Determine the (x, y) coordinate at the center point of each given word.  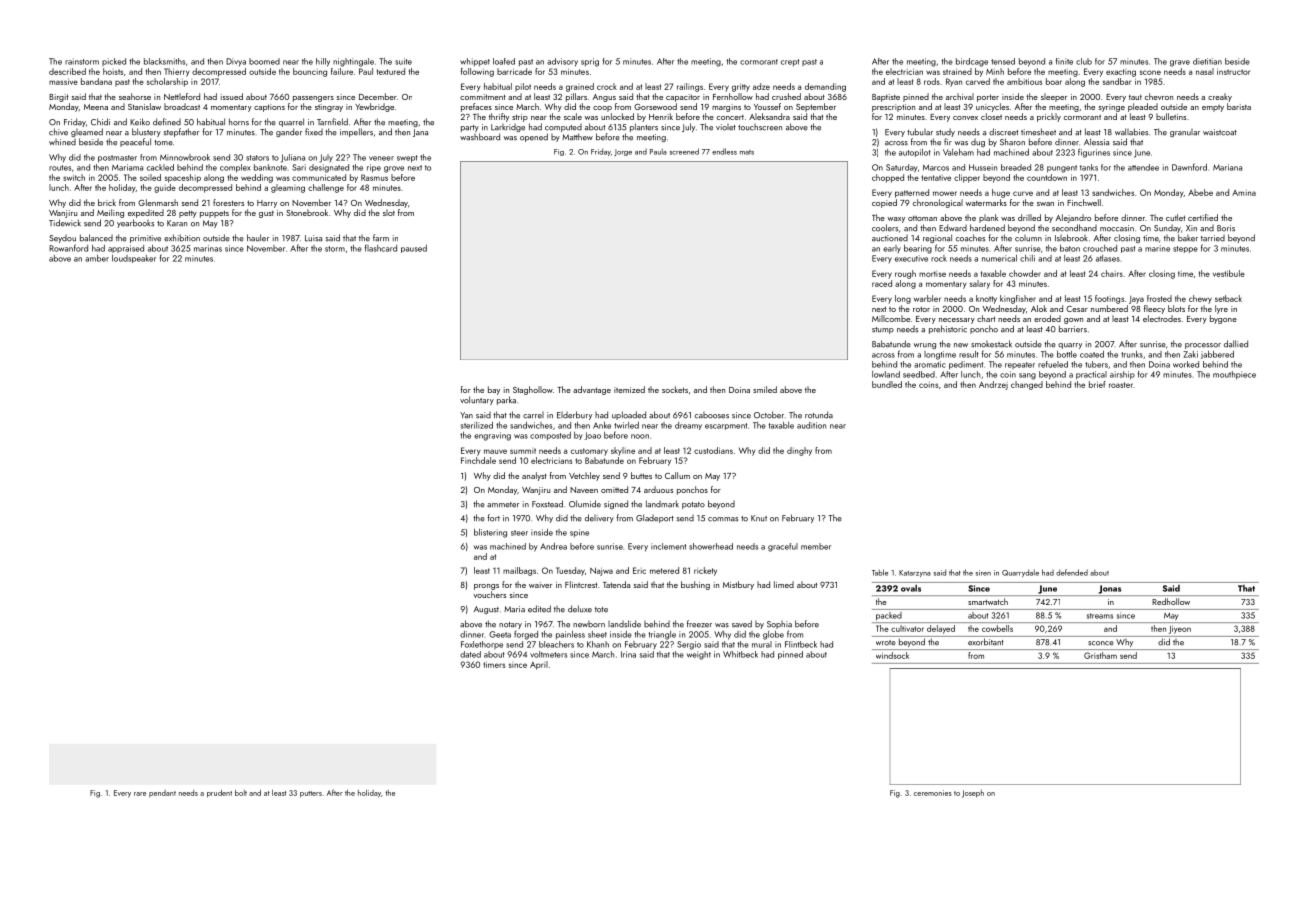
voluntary (477, 400)
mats (747, 152)
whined (62, 142)
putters (311, 794)
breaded (1016, 167)
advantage (592, 390)
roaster (1121, 385)
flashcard (381, 248)
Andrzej (993, 385)
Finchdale (478, 460)
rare (140, 794)
